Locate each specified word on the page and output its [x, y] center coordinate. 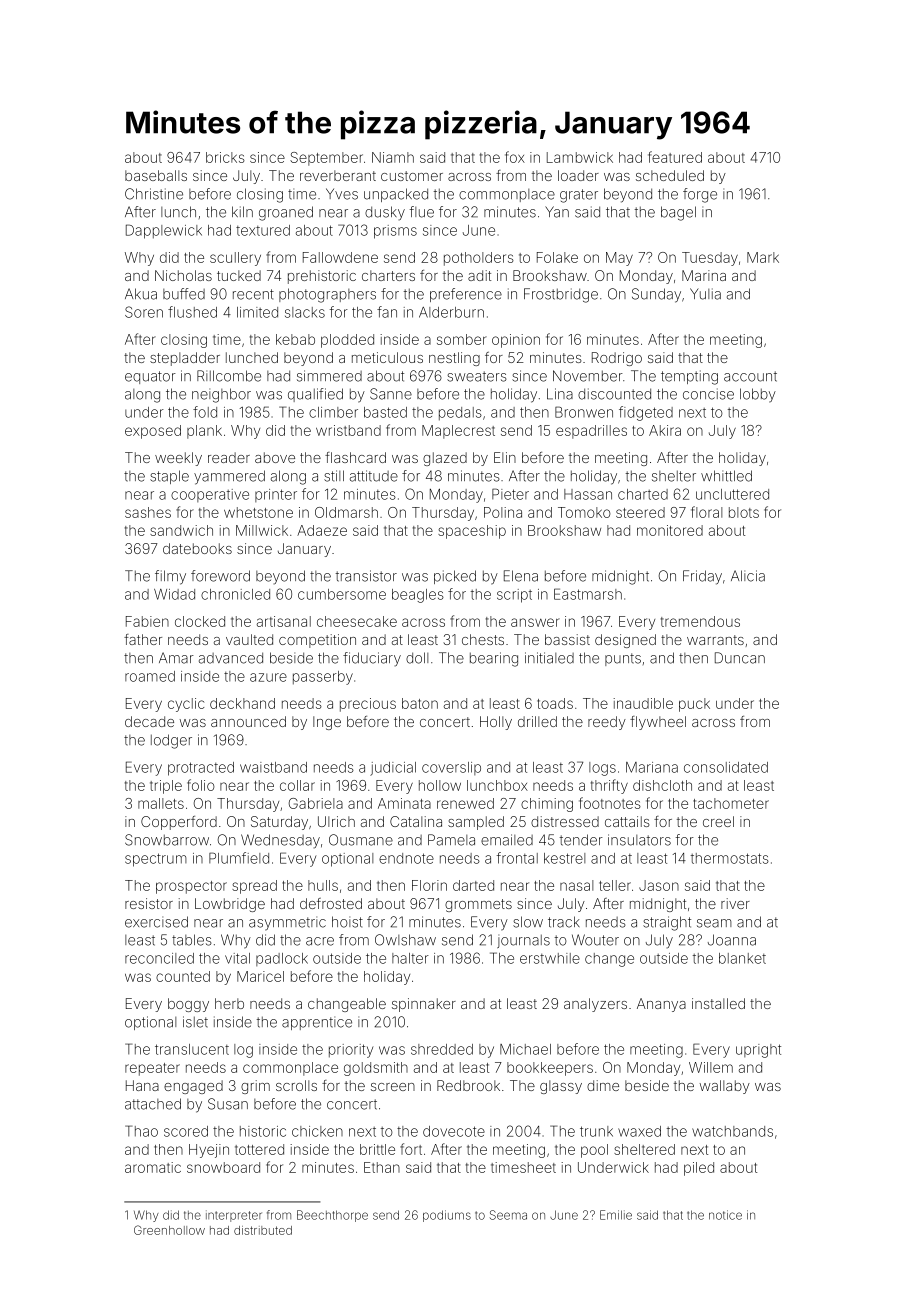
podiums [447, 1216]
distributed [263, 1230]
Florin [429, 885]
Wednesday [280, 841]
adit [479, 275]
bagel [678, 213]
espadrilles [591, 432]
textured [263, 230]
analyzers [595, 1005]
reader [229, 457]
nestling [454, 359]
